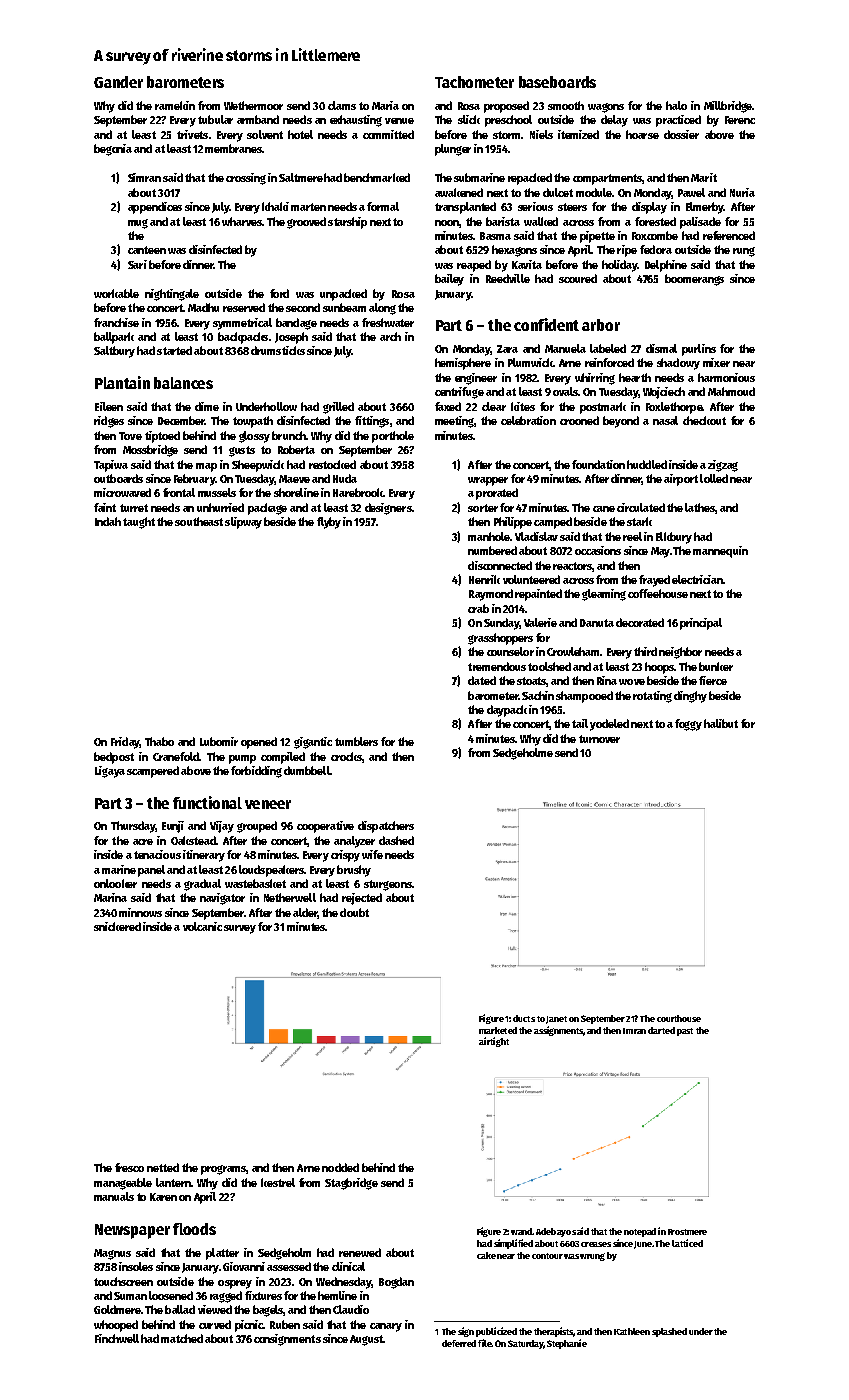  What do you see at coordinates (244, 307) in the screenshot?
I see `reserved` at bounding box center [244, 307].
